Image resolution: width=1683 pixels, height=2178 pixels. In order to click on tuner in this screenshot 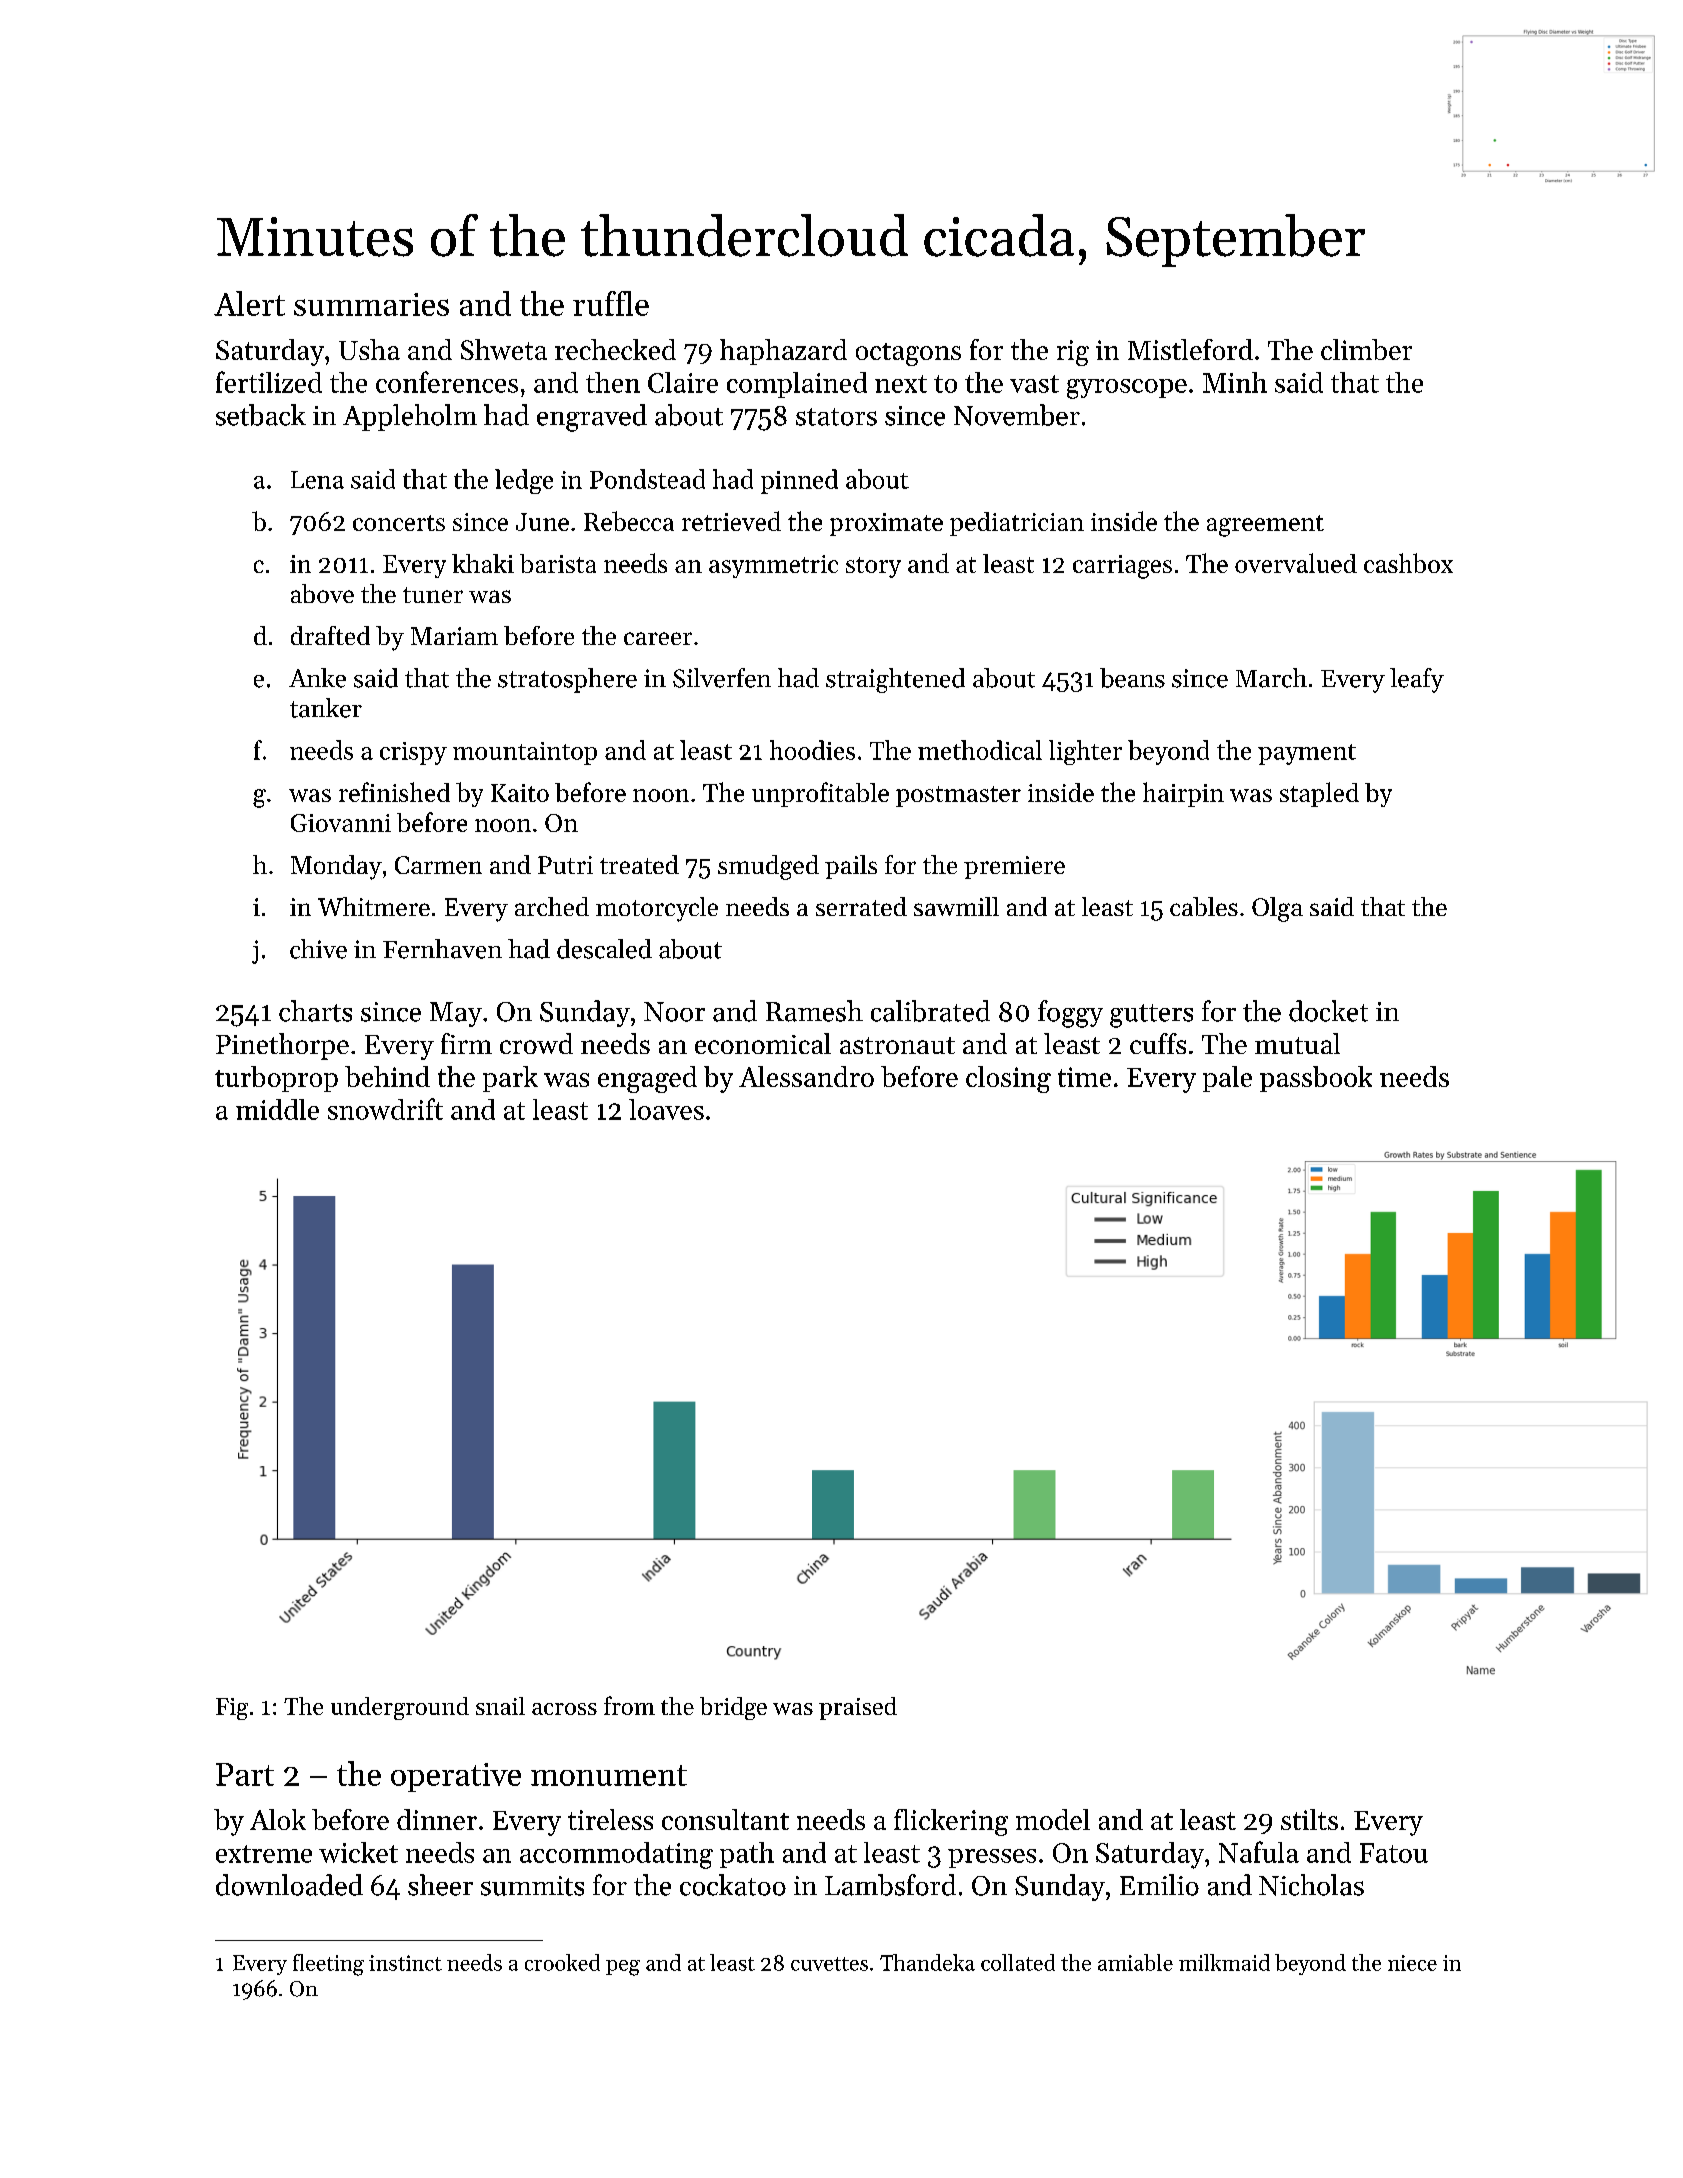, I will do `click(433, 595)`.
